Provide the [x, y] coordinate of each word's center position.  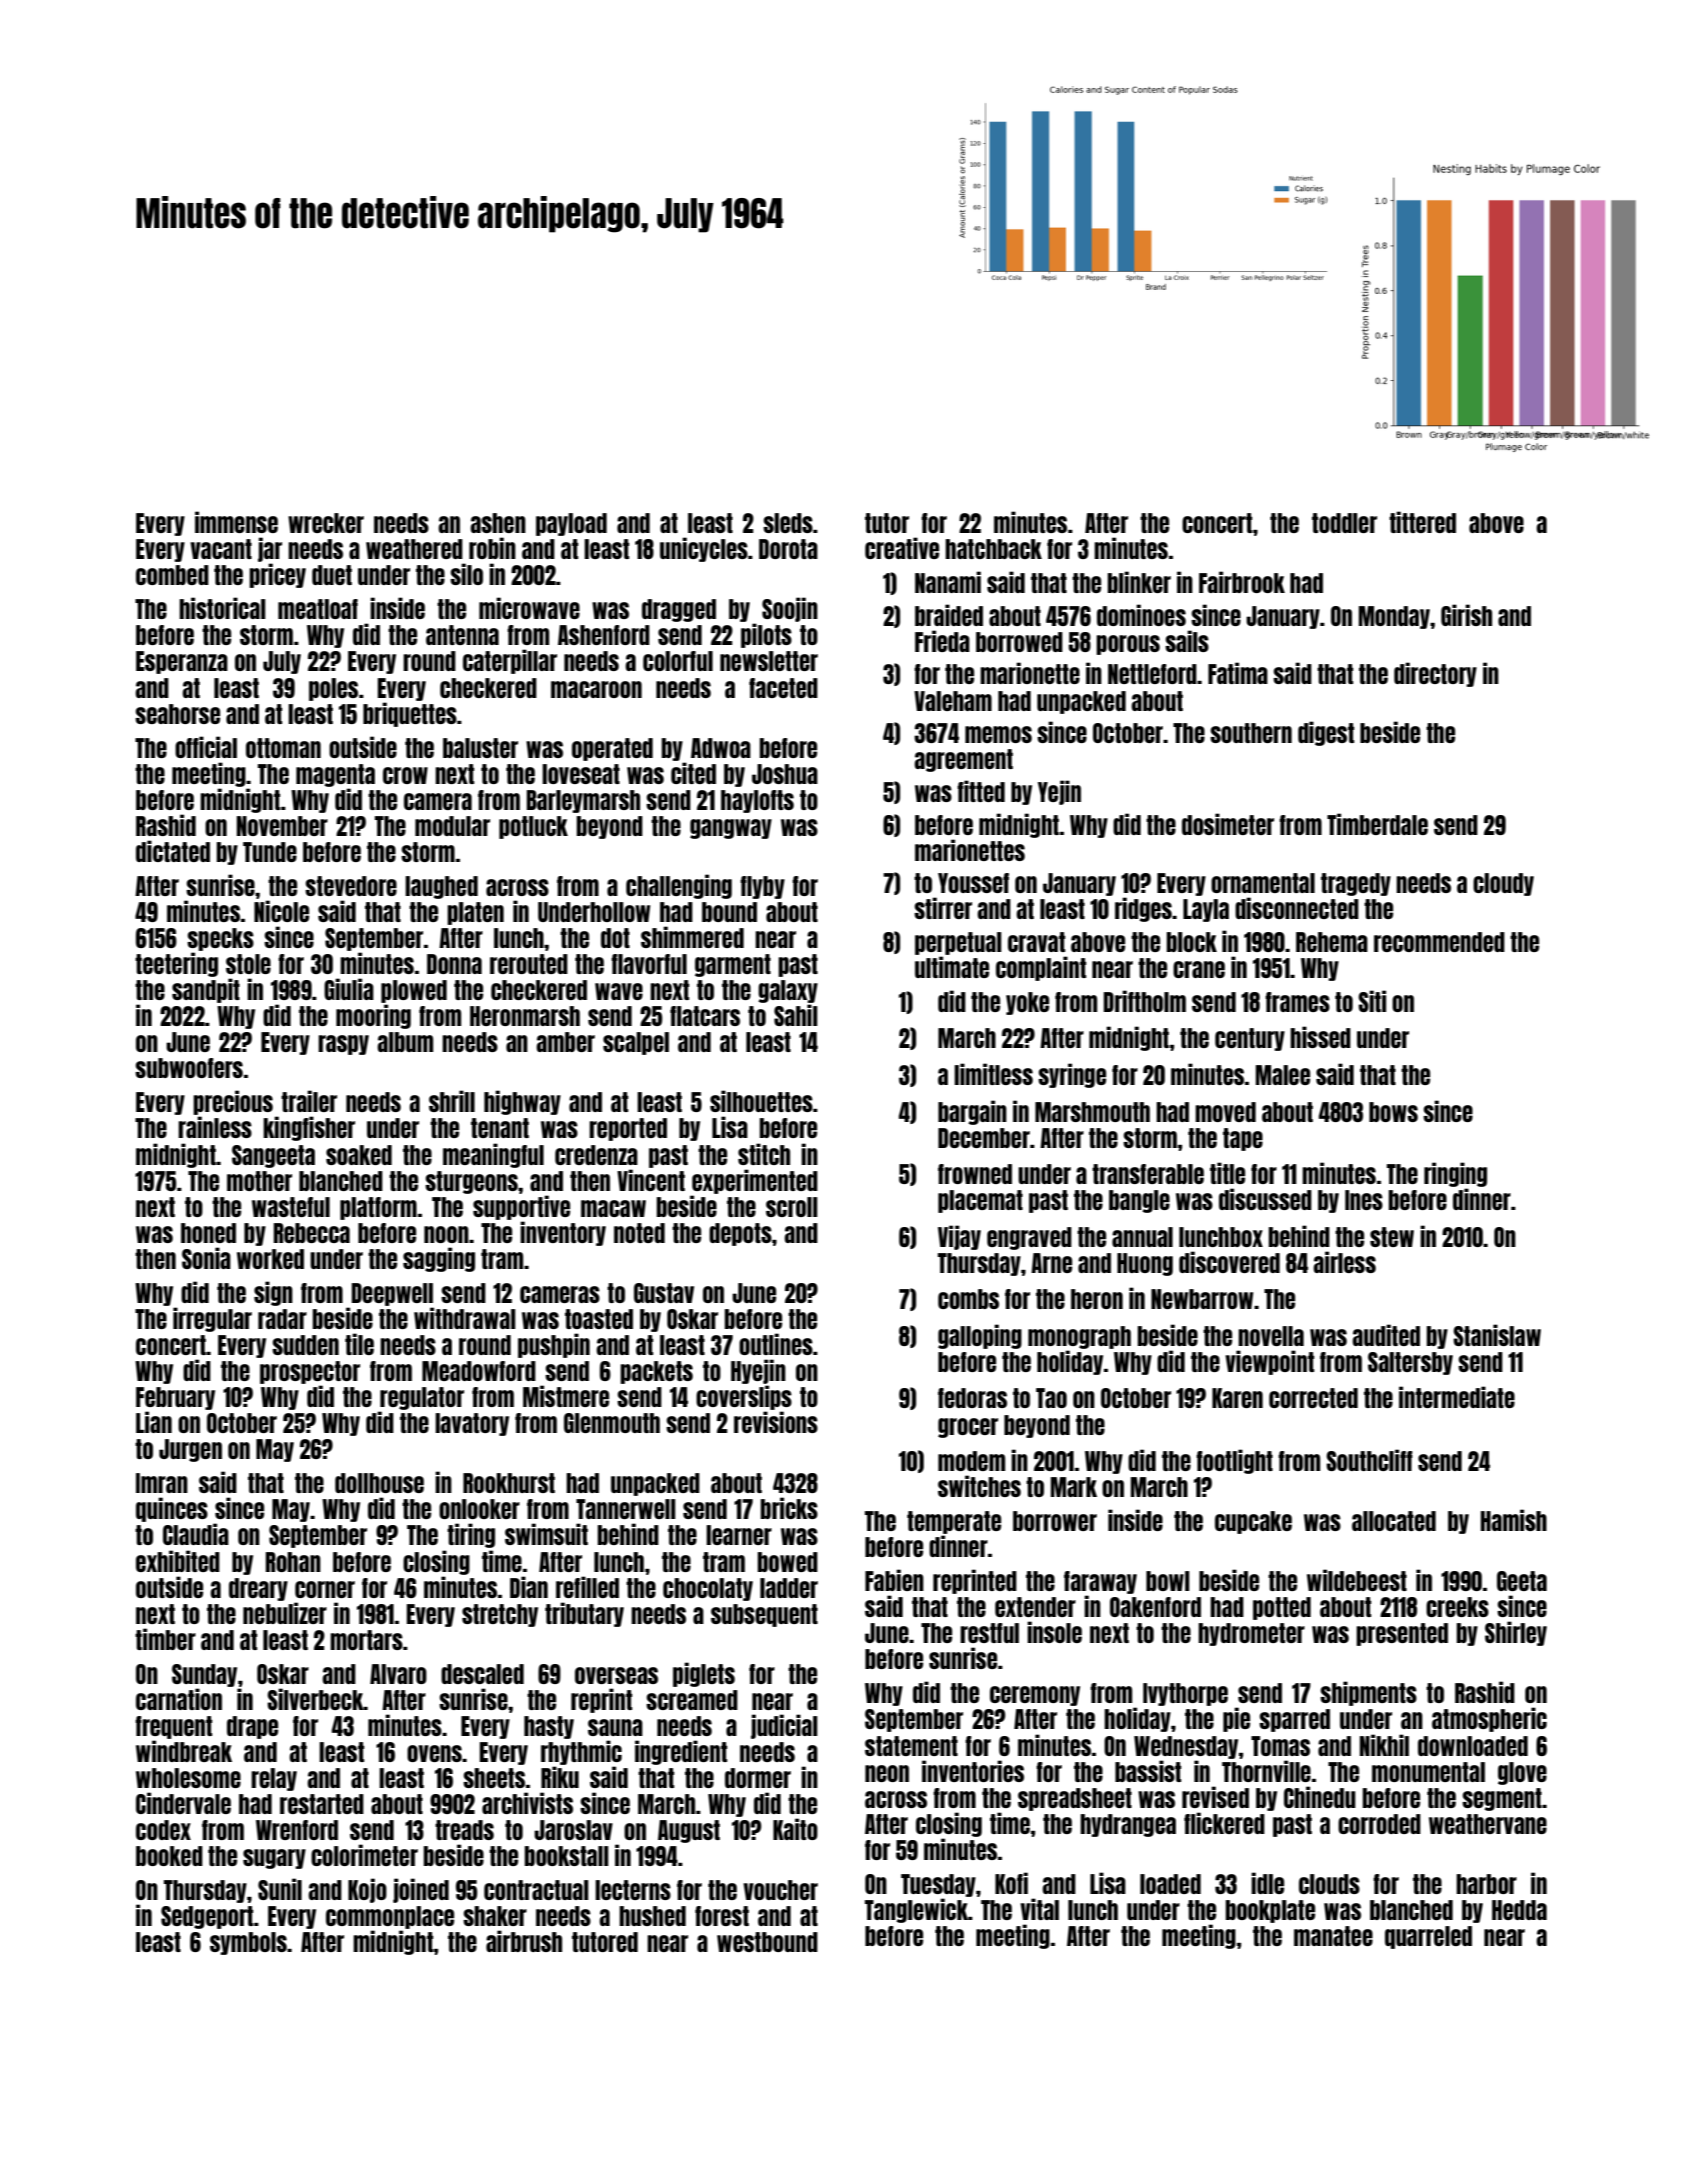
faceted [783, 688]
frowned [975, 1174]
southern [1251, 733]
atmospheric [1489, 1719]
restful [989, 1633]
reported [628, 1129]
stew [1392, 1237]
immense [236, 522]
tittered [1422, 522]
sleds [788, 523]
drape [252, 1727]
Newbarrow [1202, 1299]
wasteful [291, 1207]
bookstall [566, 1856]
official [206, 747]
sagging [439, 1259]
